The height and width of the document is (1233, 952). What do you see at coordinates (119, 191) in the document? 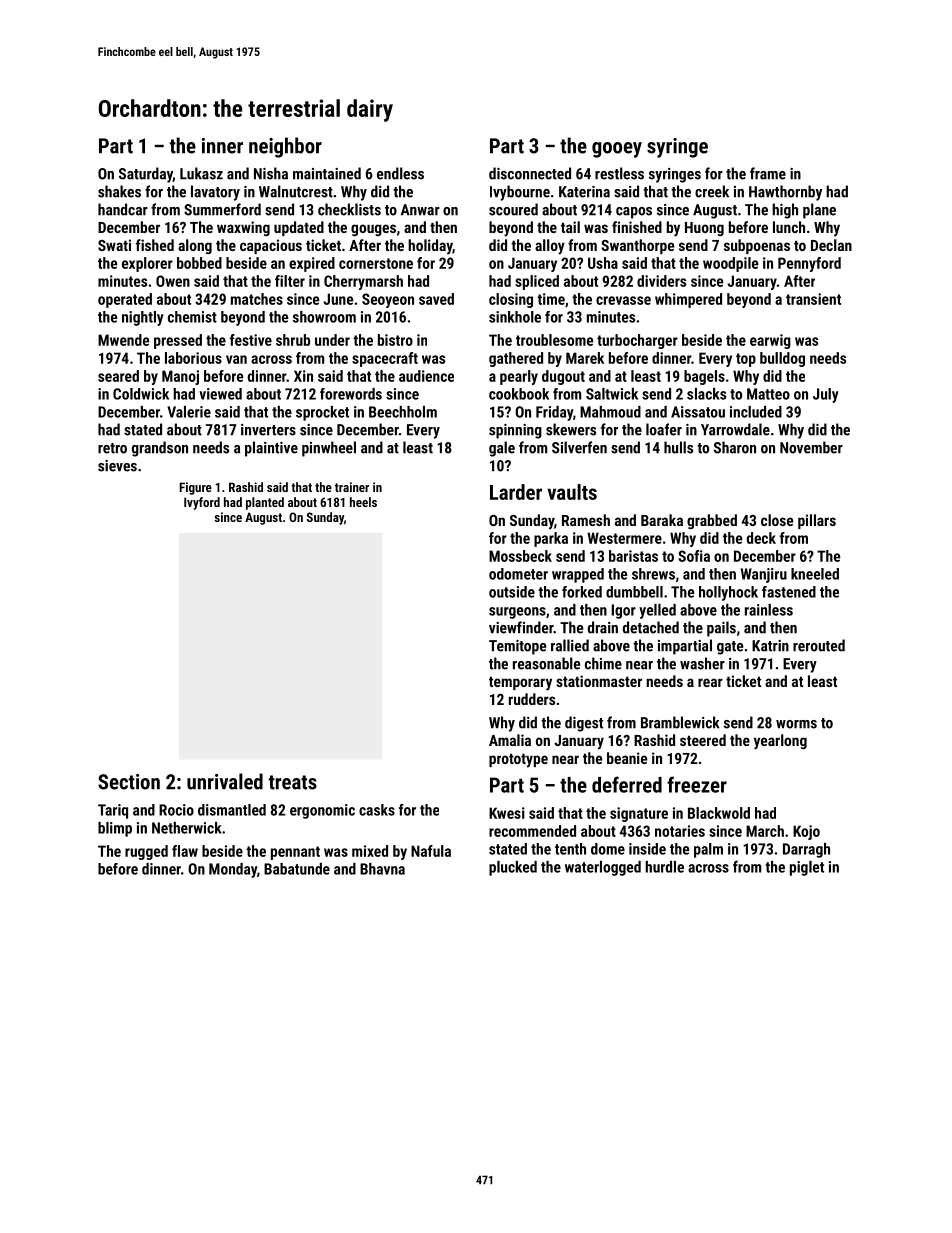
I see `shakes` at bounding box center [119, 191].
